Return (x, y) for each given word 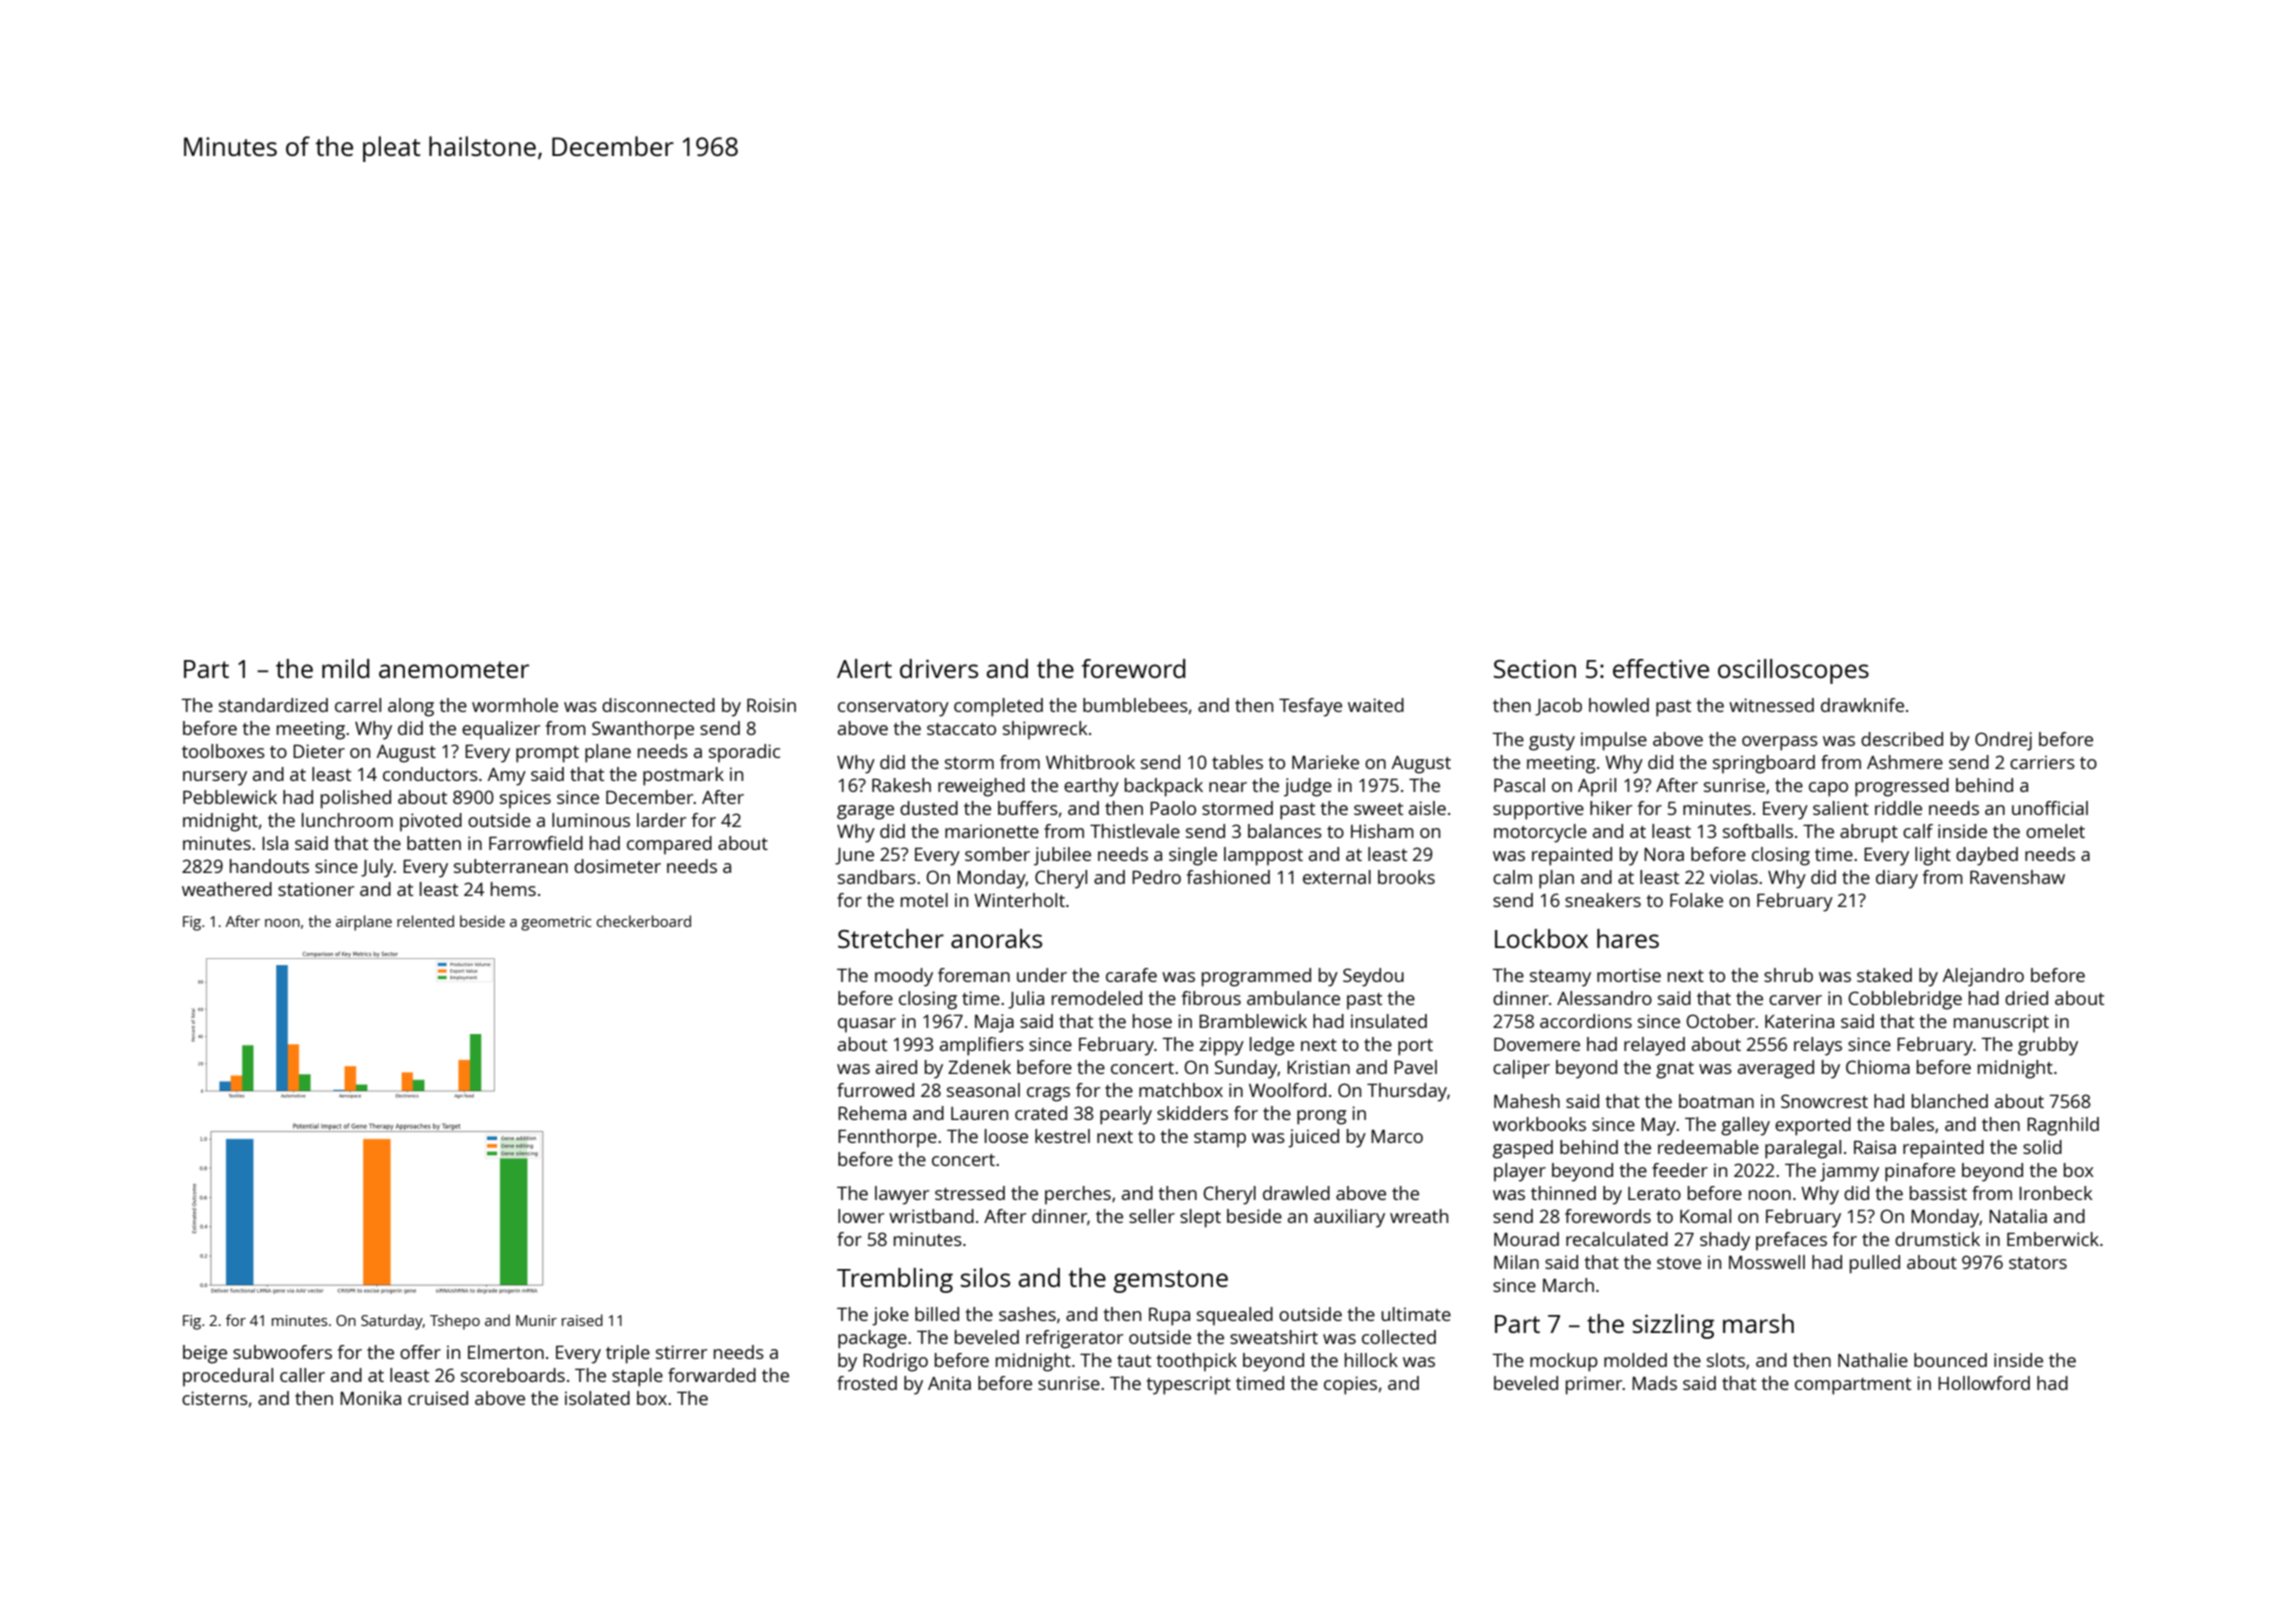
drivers (939, 668)
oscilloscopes (1793, 671)
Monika (370, 1398)
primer (1594, 1385)
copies (1350, 1385)
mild (345, 668)
